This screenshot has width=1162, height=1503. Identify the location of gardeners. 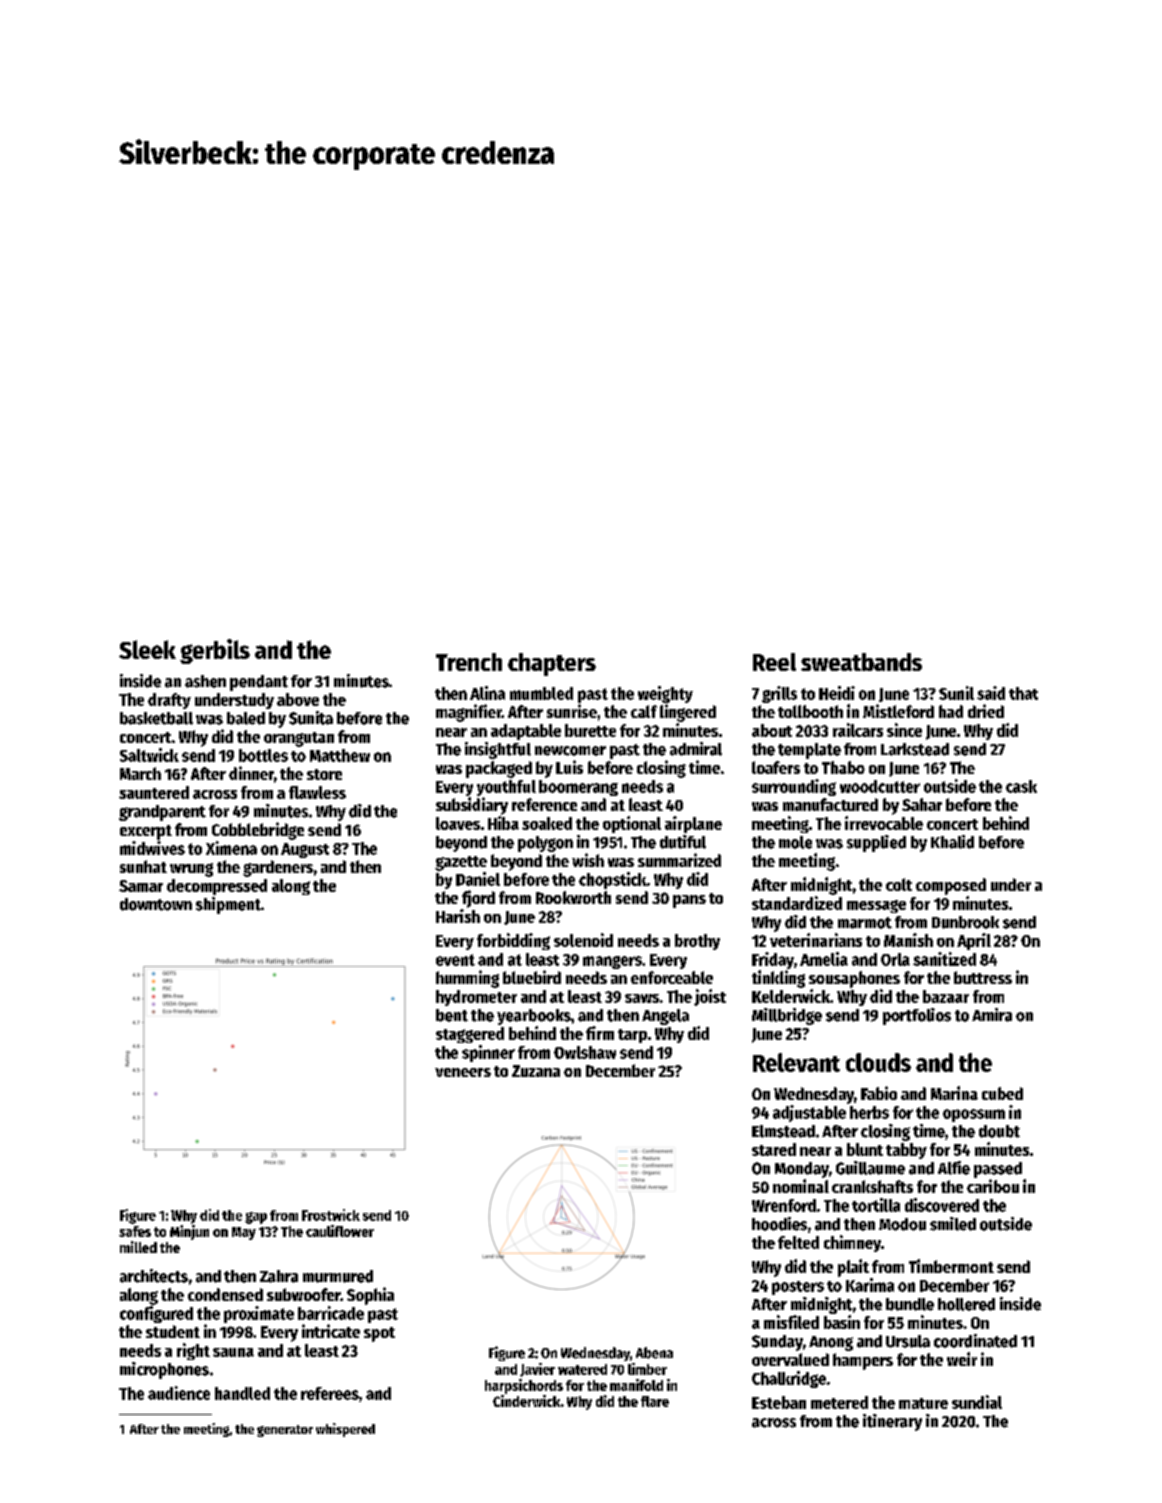
(278, 868).
